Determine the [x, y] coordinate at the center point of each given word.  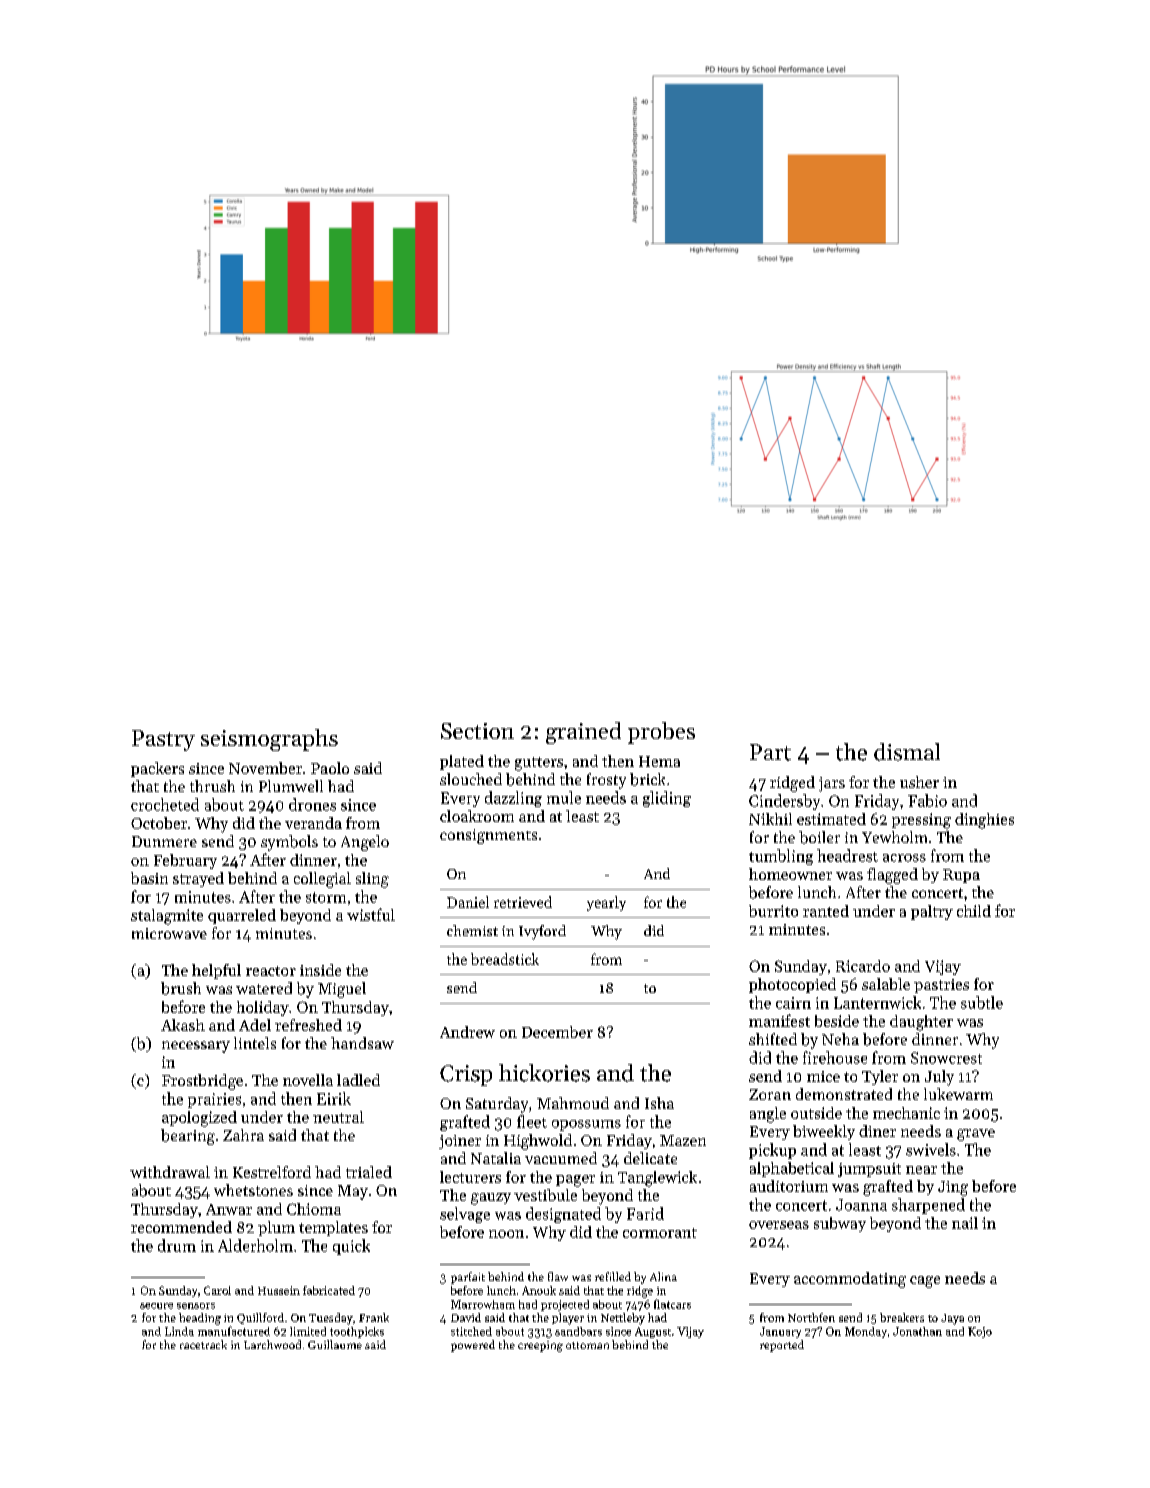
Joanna [861, 1205]
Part [770, 752]
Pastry [163, 740]
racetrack [203, 1344]
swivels [931, 1149]
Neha [840, 1039]
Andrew [467, 1032]
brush [181, 988]
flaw [558, 1276]
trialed [369, 1172]
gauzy [491, 1199]
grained [583, 733]
